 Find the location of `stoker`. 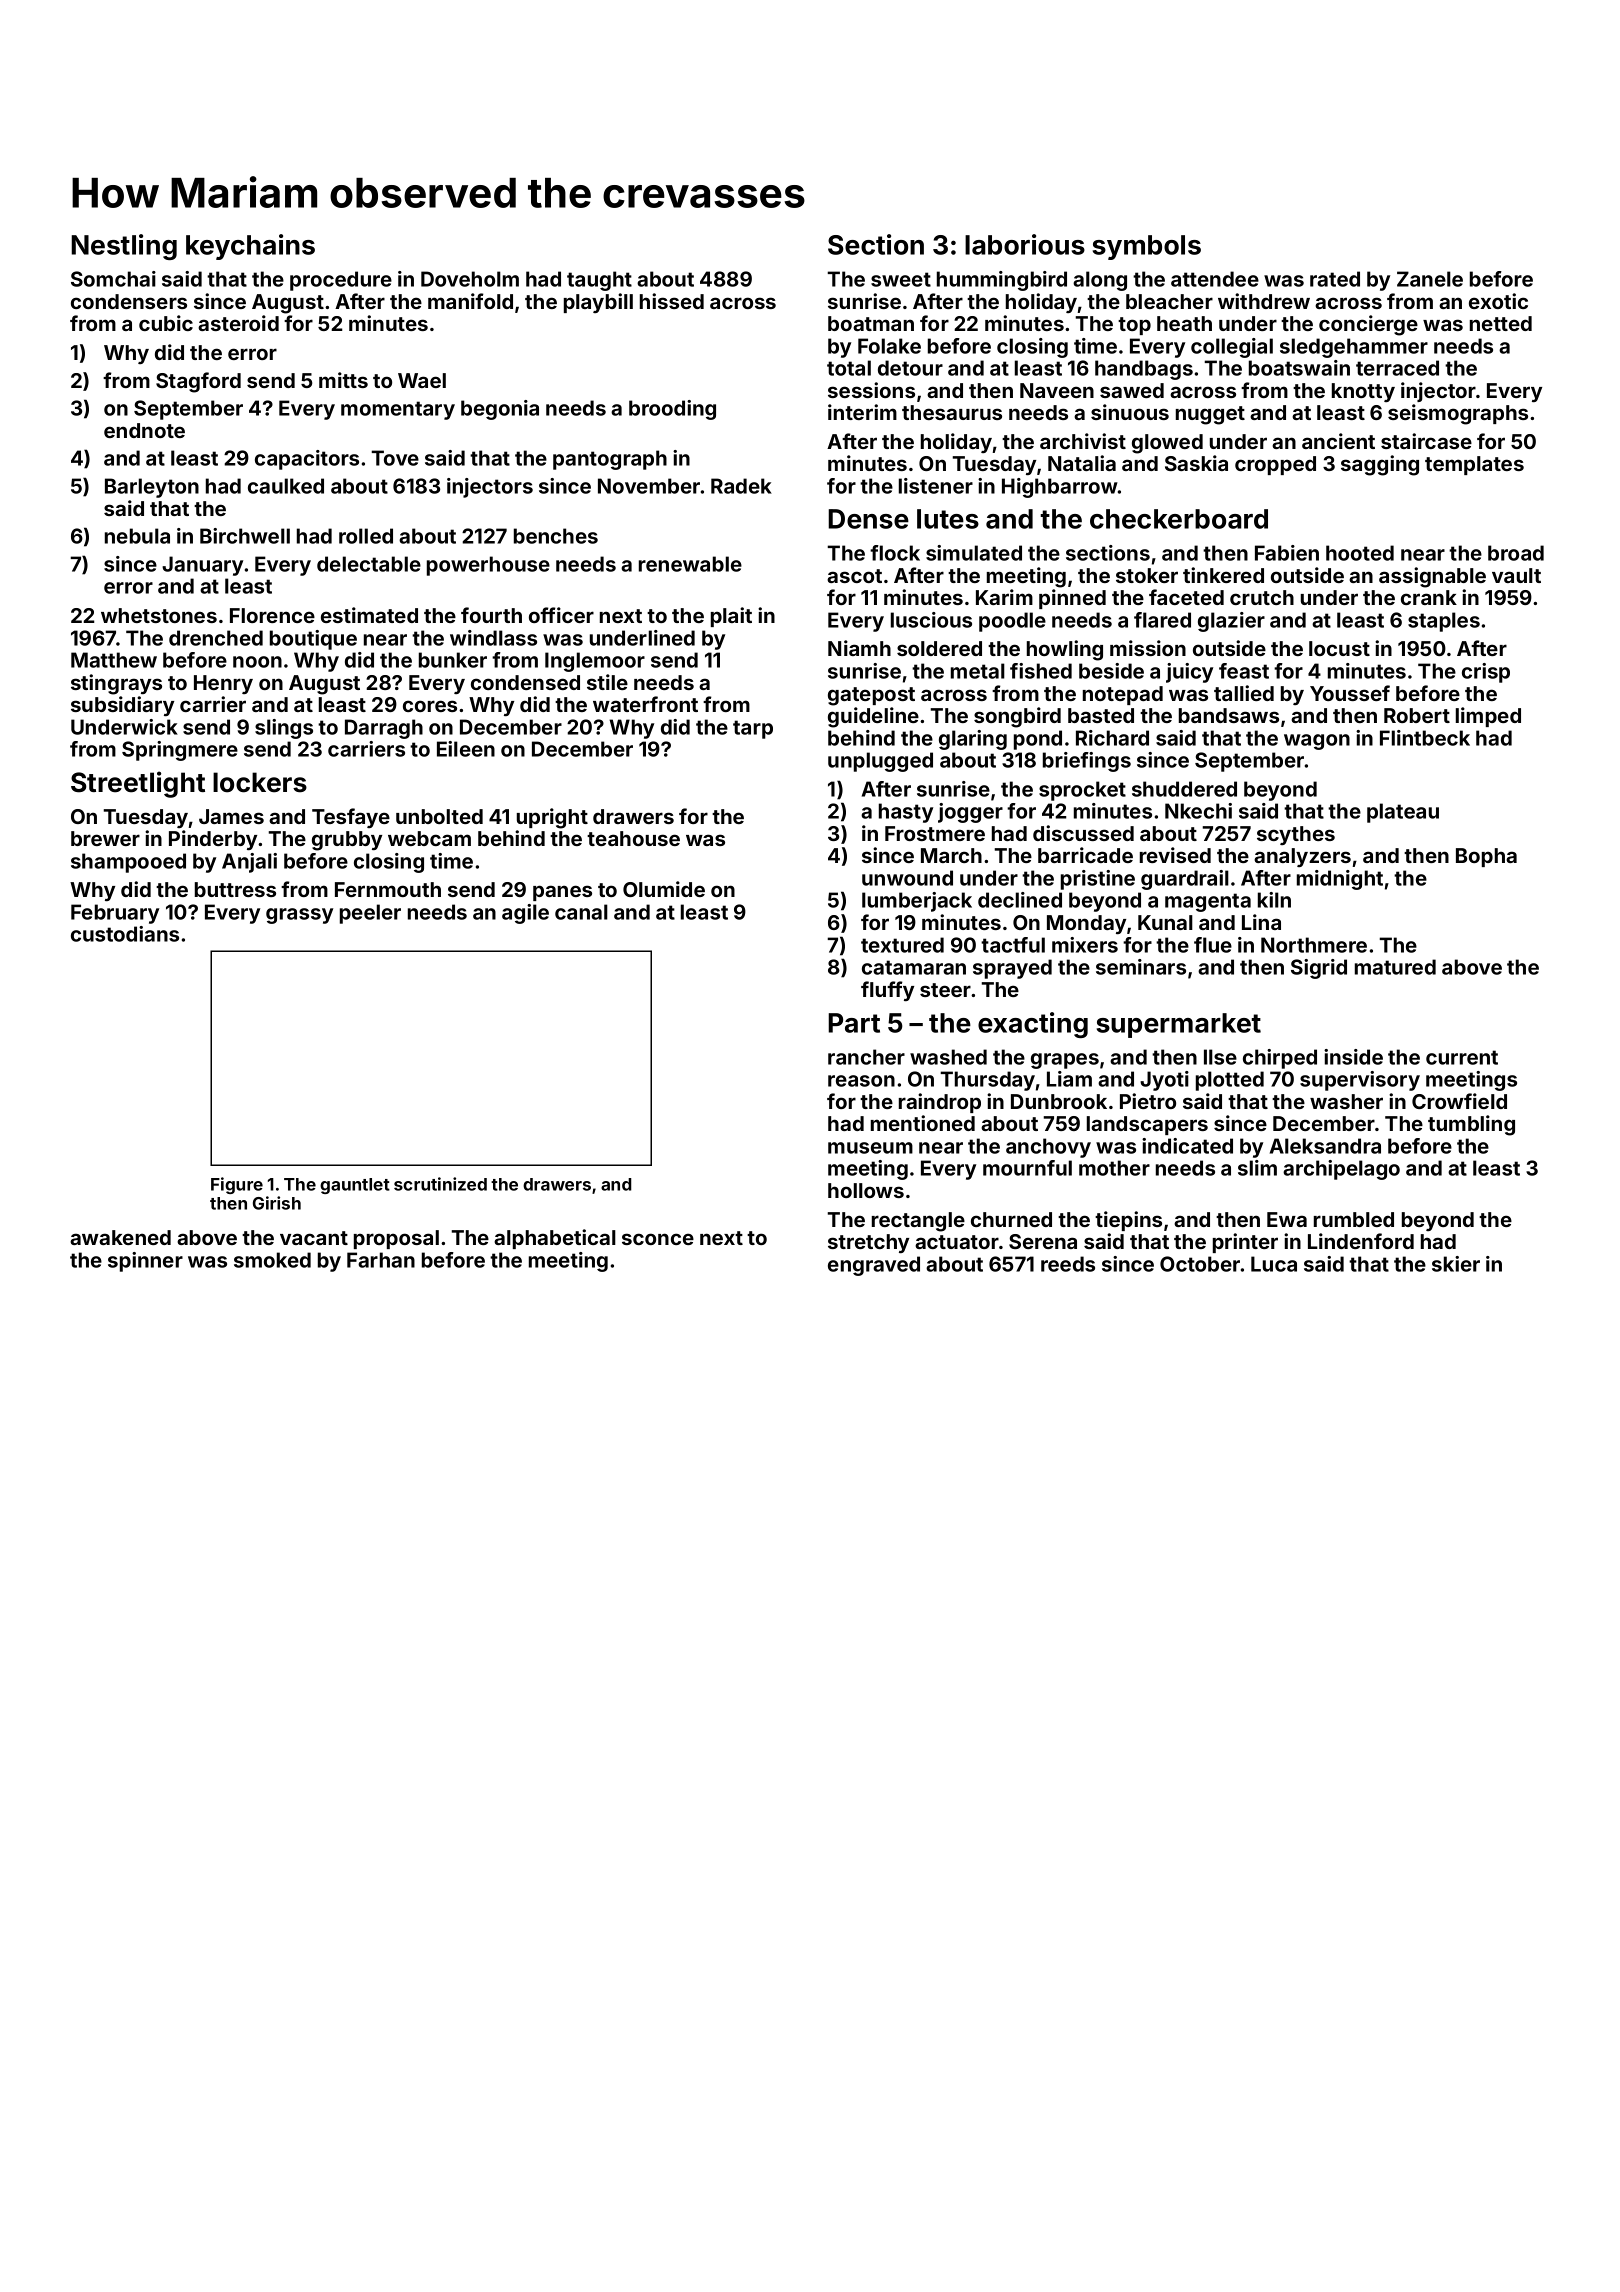

stoker is located at coordinates (1147, 575).
